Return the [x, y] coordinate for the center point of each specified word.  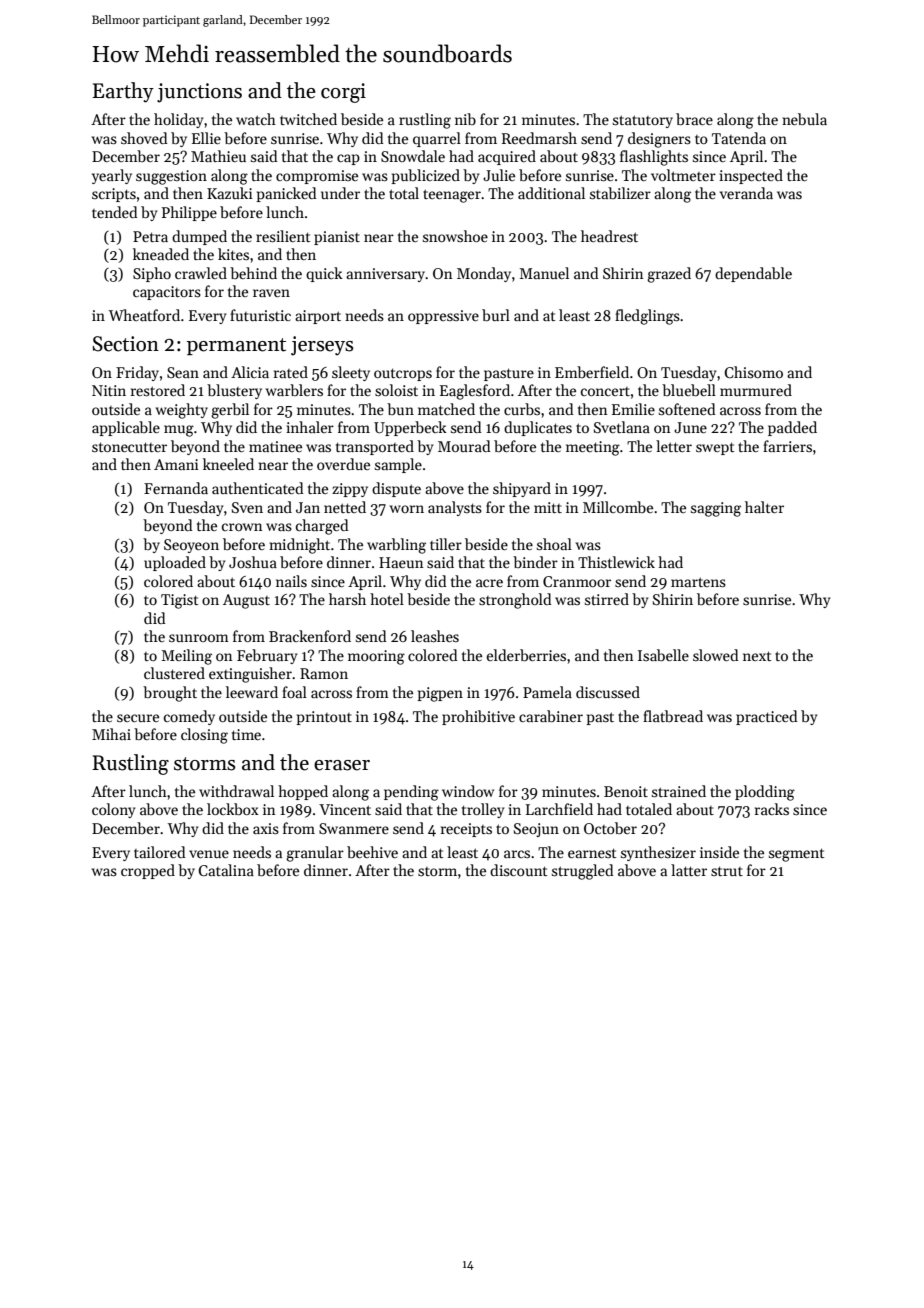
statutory [643, 121]
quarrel [437, 139]
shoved [144, 138]
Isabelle [663, 655]
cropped [148, 871]
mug [179, 431]
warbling [396, 546]
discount [519, 870]
